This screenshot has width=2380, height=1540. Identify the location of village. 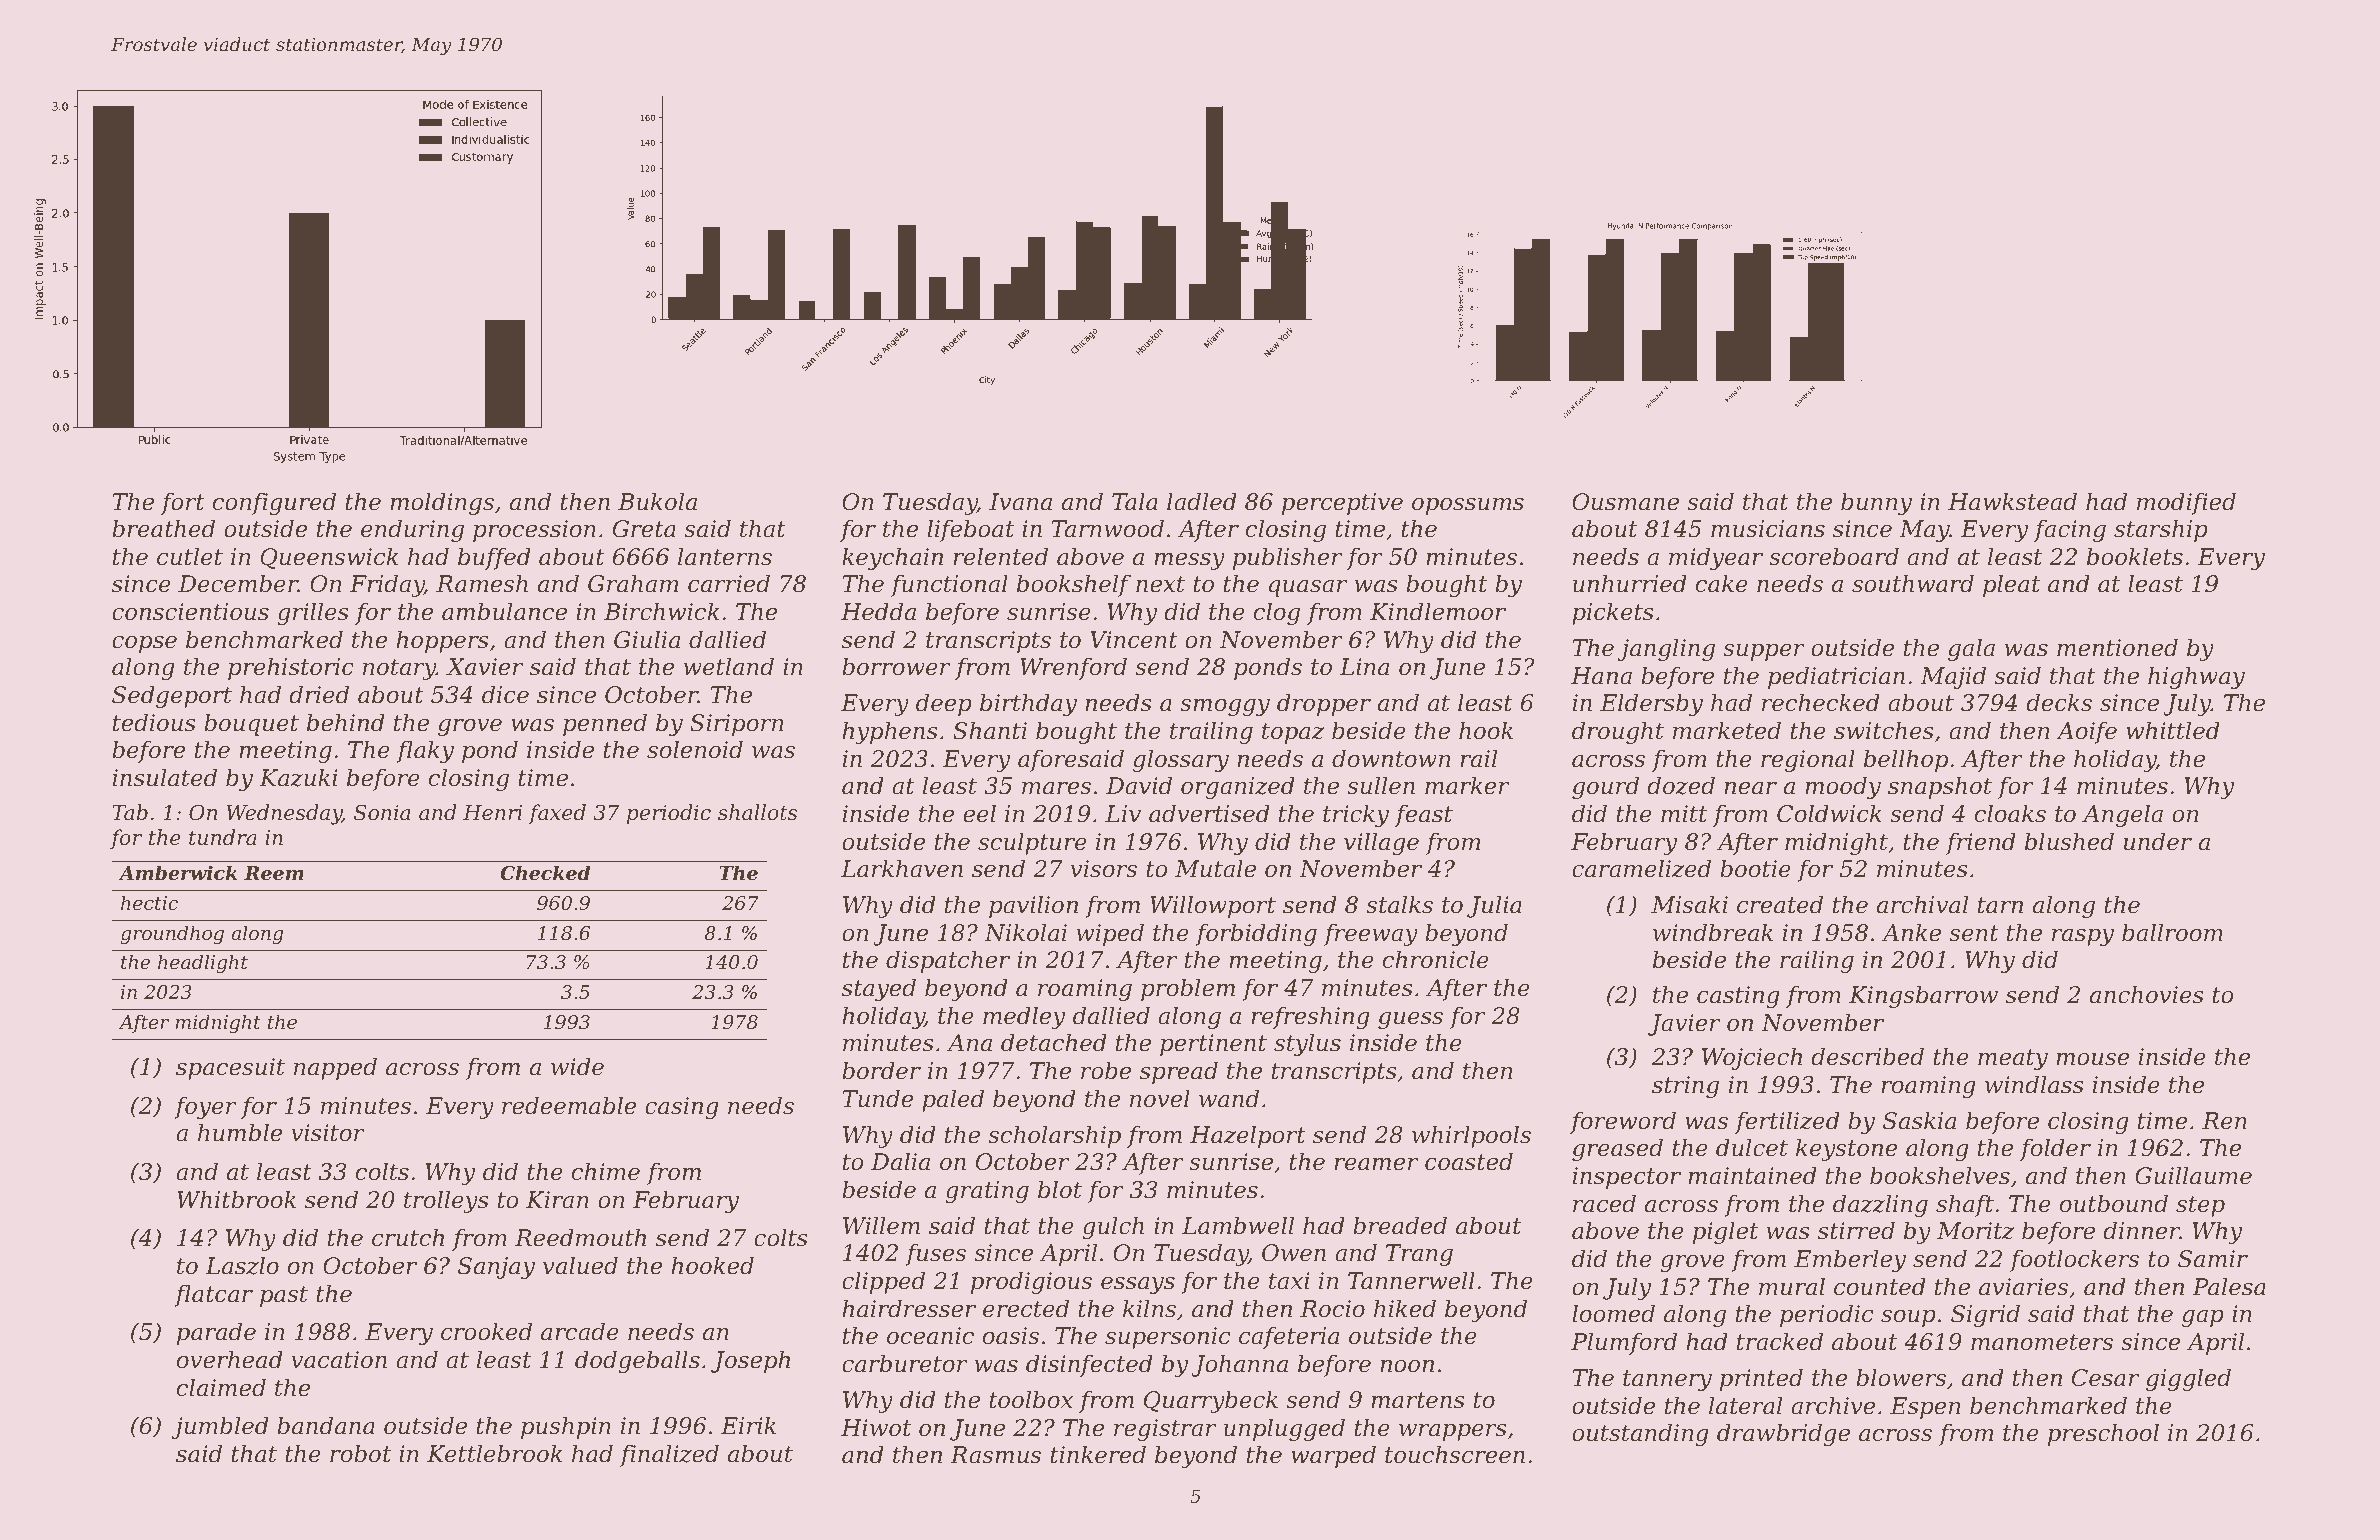
(1381, 843).
